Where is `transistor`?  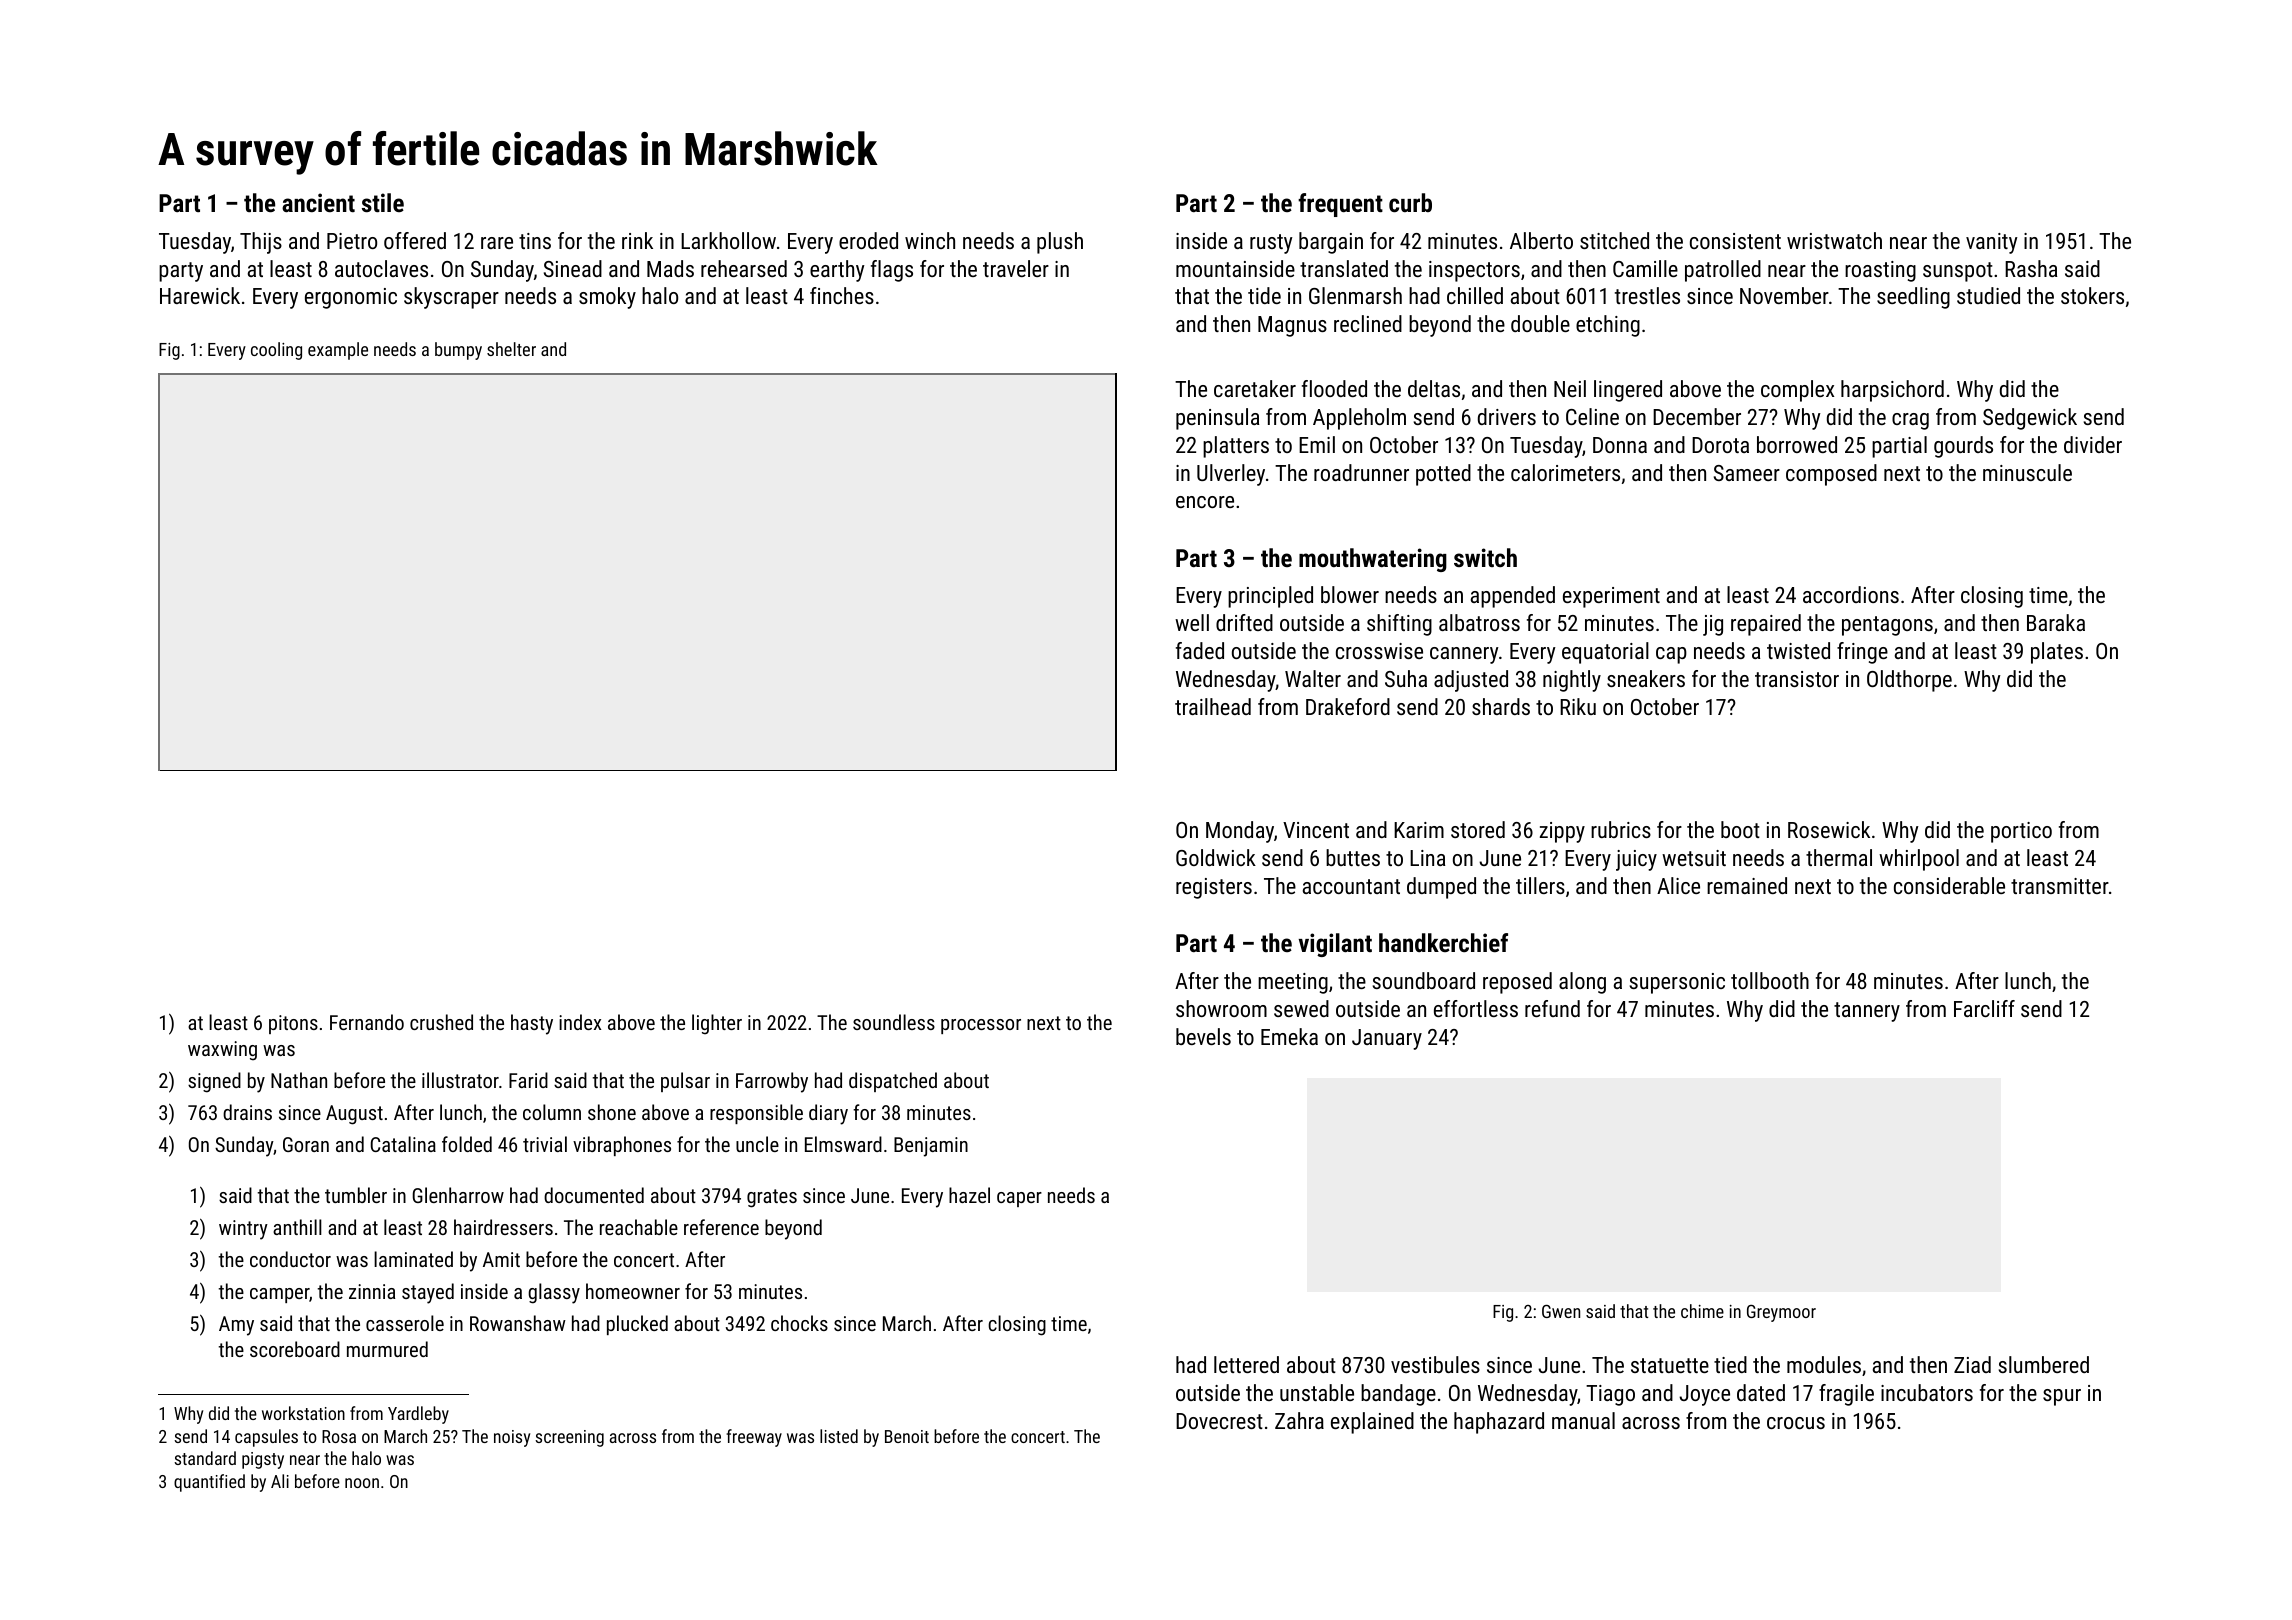 transistor is located at coordinates (1797, 679).
